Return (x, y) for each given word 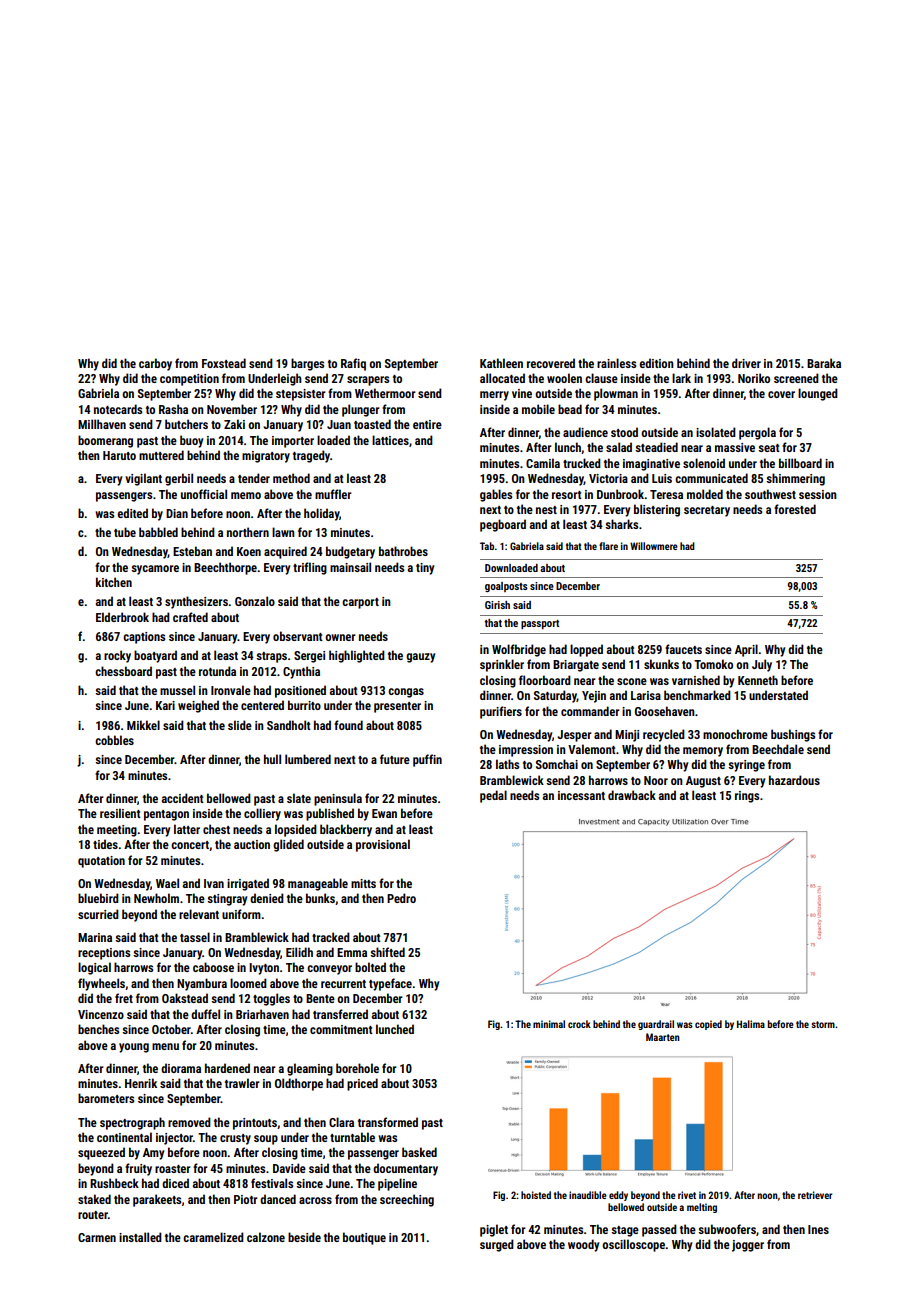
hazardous (794, 780)
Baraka (824, 363)
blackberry (346, 830)
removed (189, 1122)
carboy (155, 364)
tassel (195, 937)
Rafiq (353, 364)
